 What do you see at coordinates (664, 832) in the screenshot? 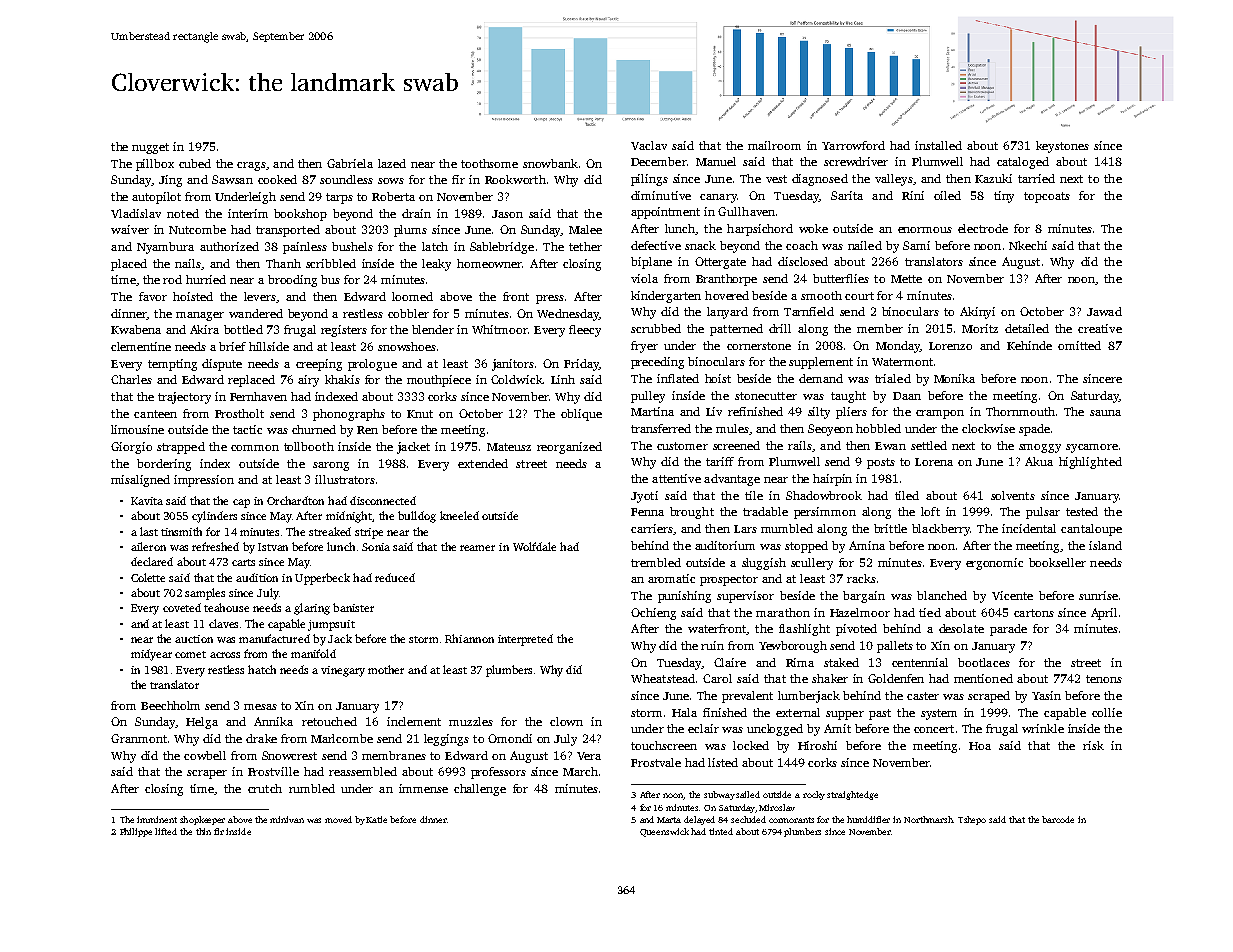
I see `Queenswick` at bounding box center [664, 832].
